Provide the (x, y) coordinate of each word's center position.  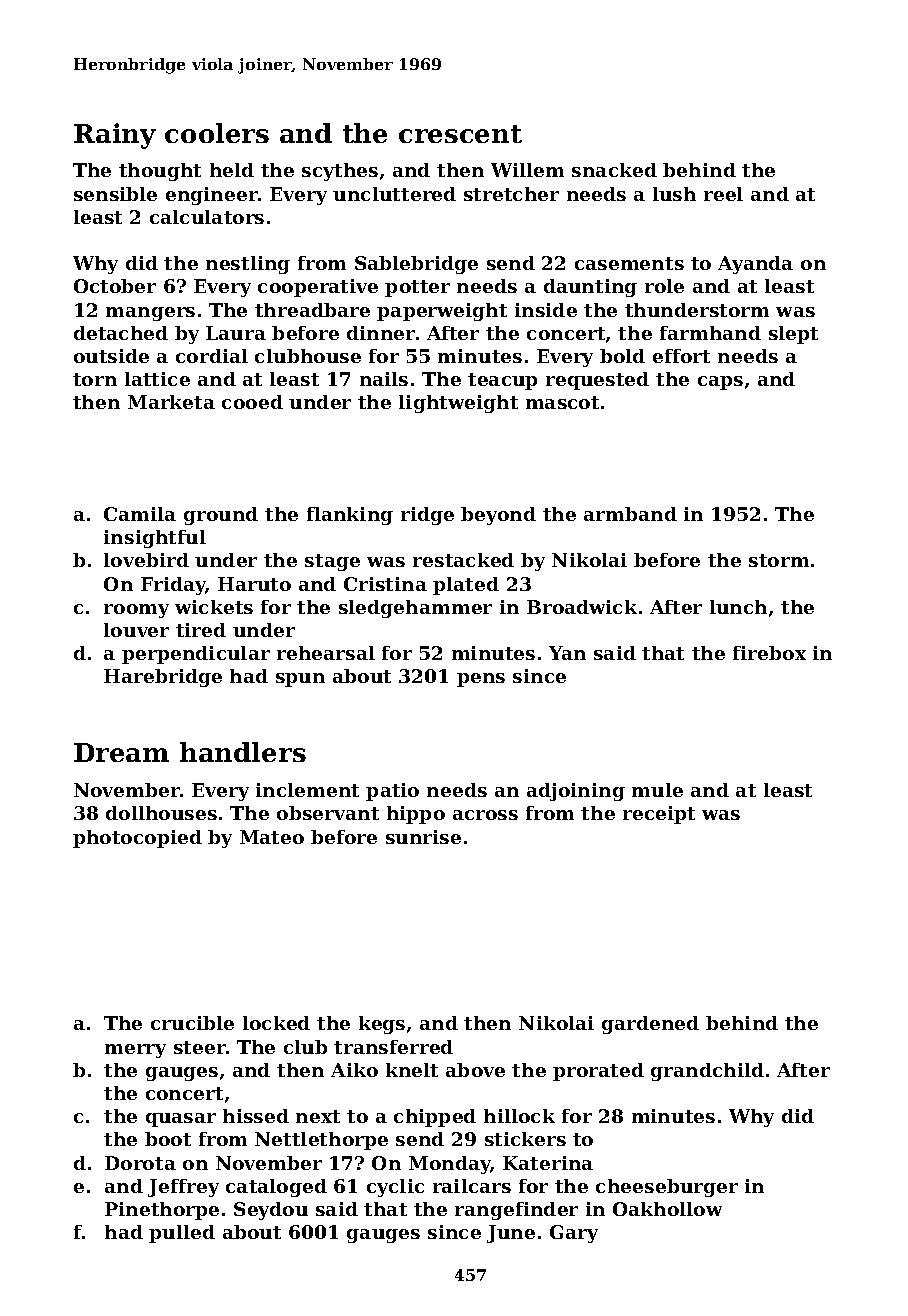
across (485, 815)
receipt (659, 815)
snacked (614, 170)
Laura (236, 333)
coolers (217, 133)
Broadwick (582, 607)
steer (200, 1047)
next (318, 1116)
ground (221, 516)
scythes (340, 172)
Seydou (271, 1211)
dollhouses (161, 813)
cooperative (318, 288)
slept (793, 335)
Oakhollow (667, 1209)
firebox (769, 653)
